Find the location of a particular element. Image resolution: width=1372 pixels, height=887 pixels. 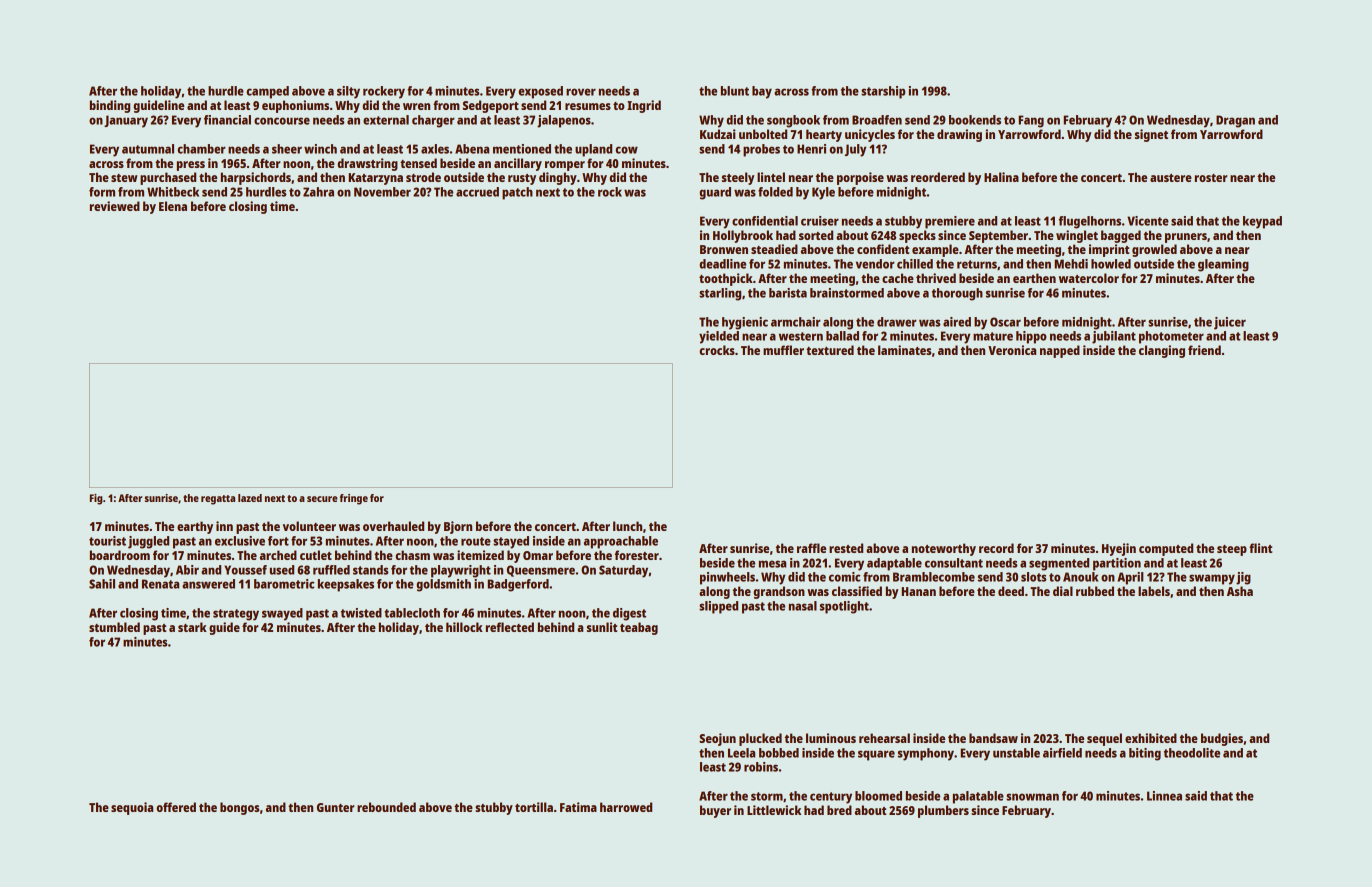

record is located at coordinates (996, 548).
